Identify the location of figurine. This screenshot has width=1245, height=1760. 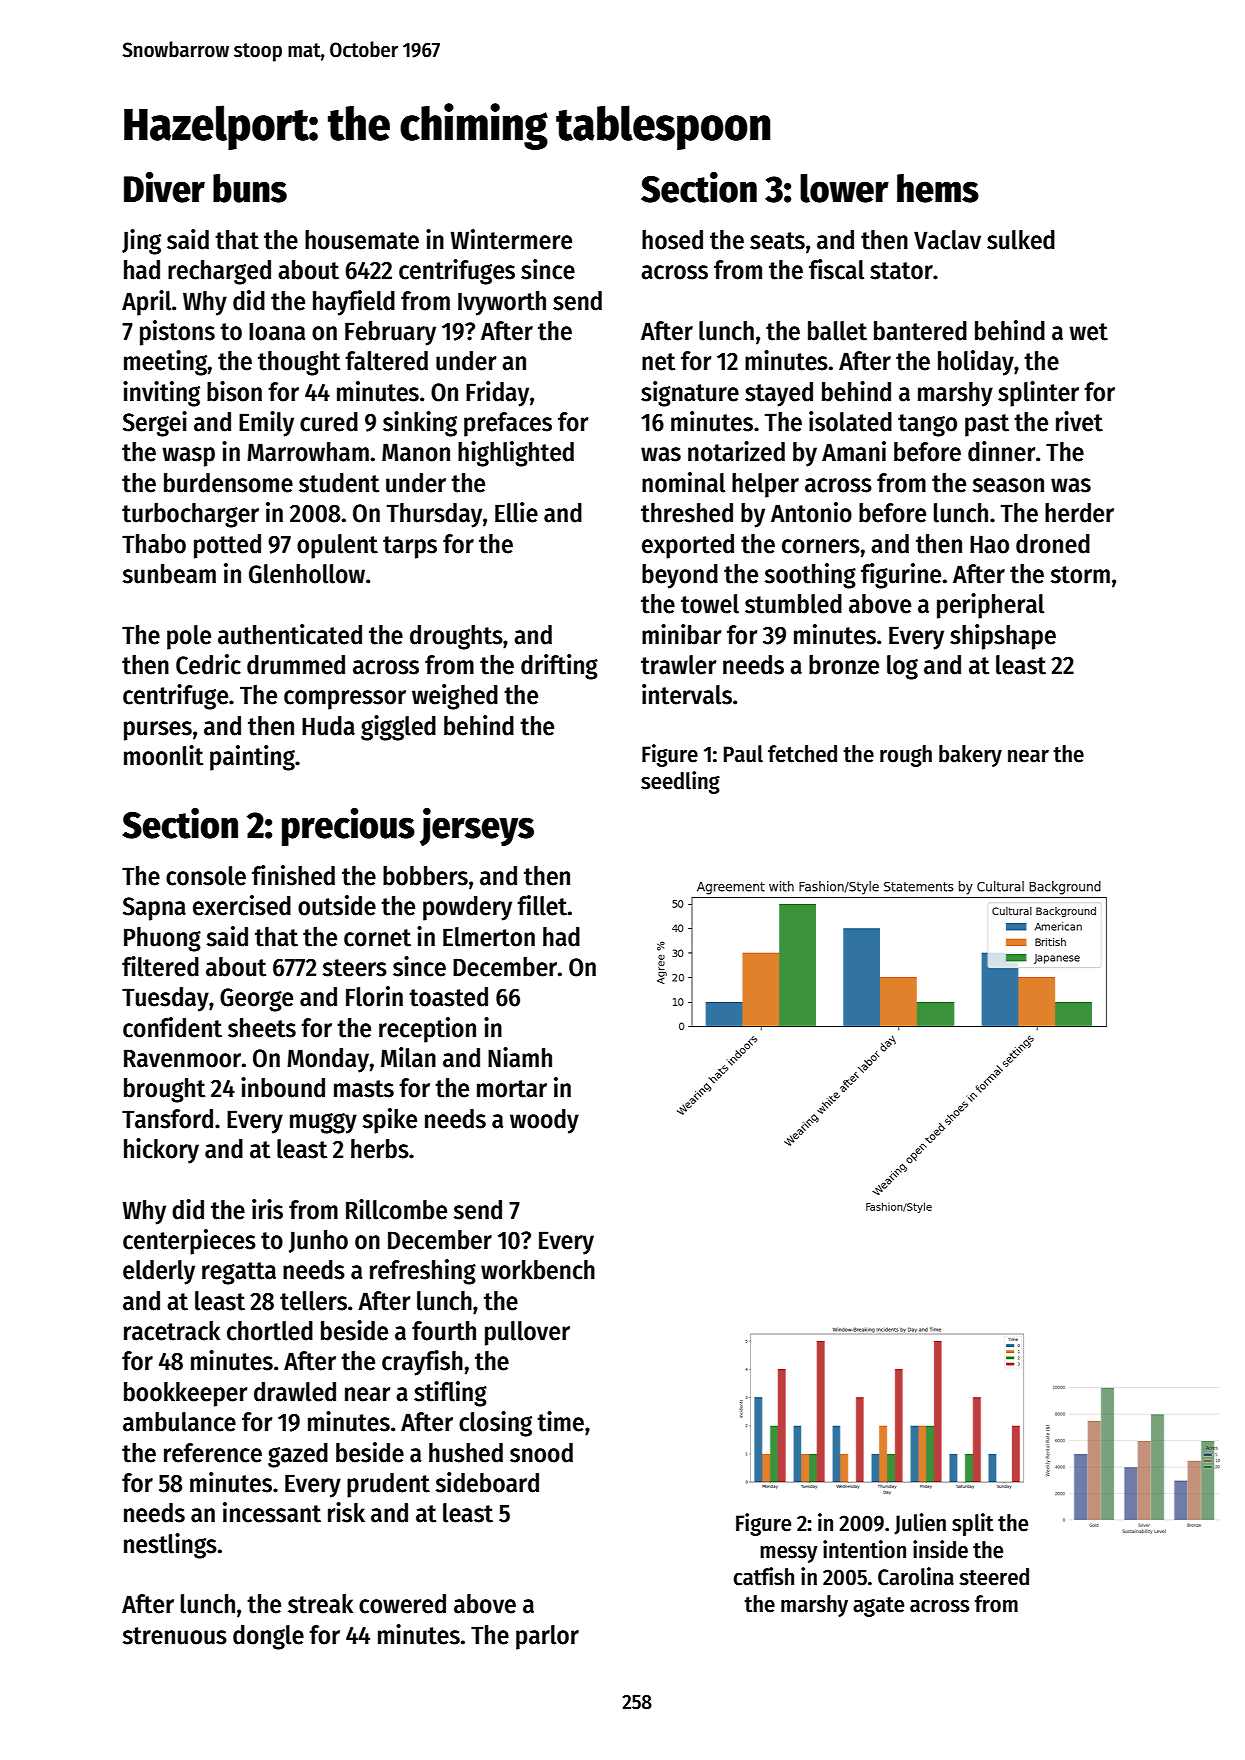
(901, 576).
